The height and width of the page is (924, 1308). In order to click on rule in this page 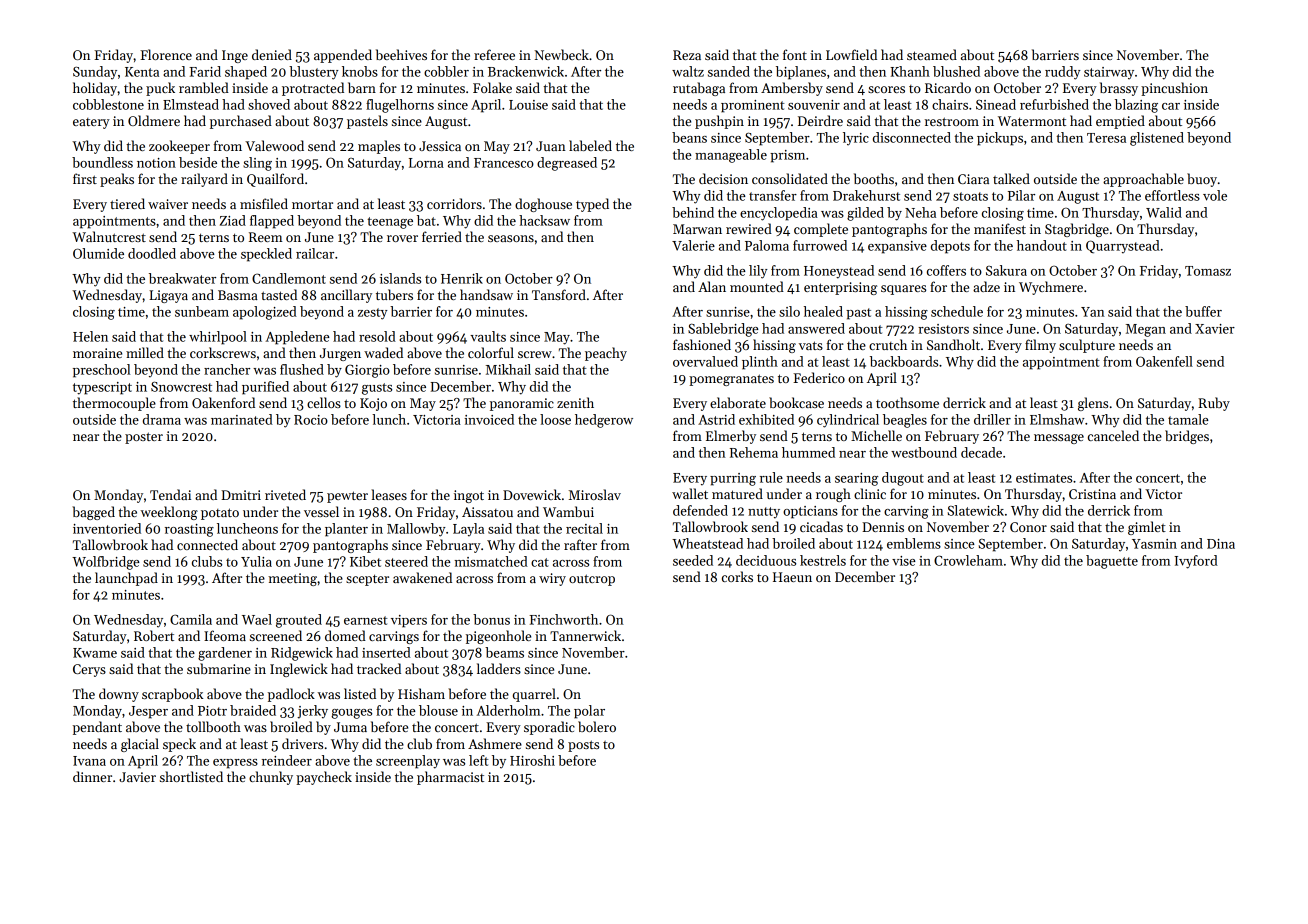, I will do `click(771, 477)`.
